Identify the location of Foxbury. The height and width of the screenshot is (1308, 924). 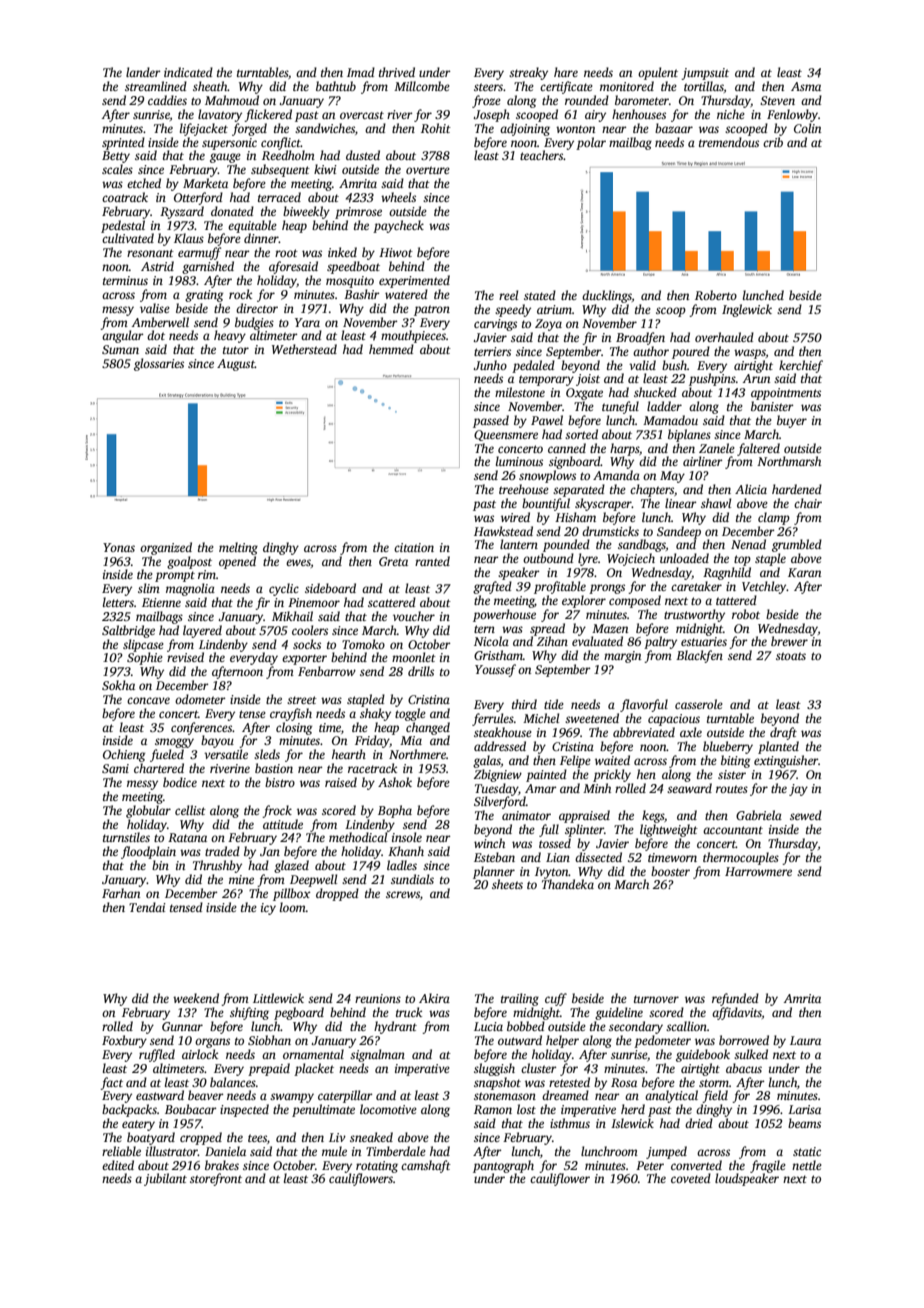
(124, 1041).
